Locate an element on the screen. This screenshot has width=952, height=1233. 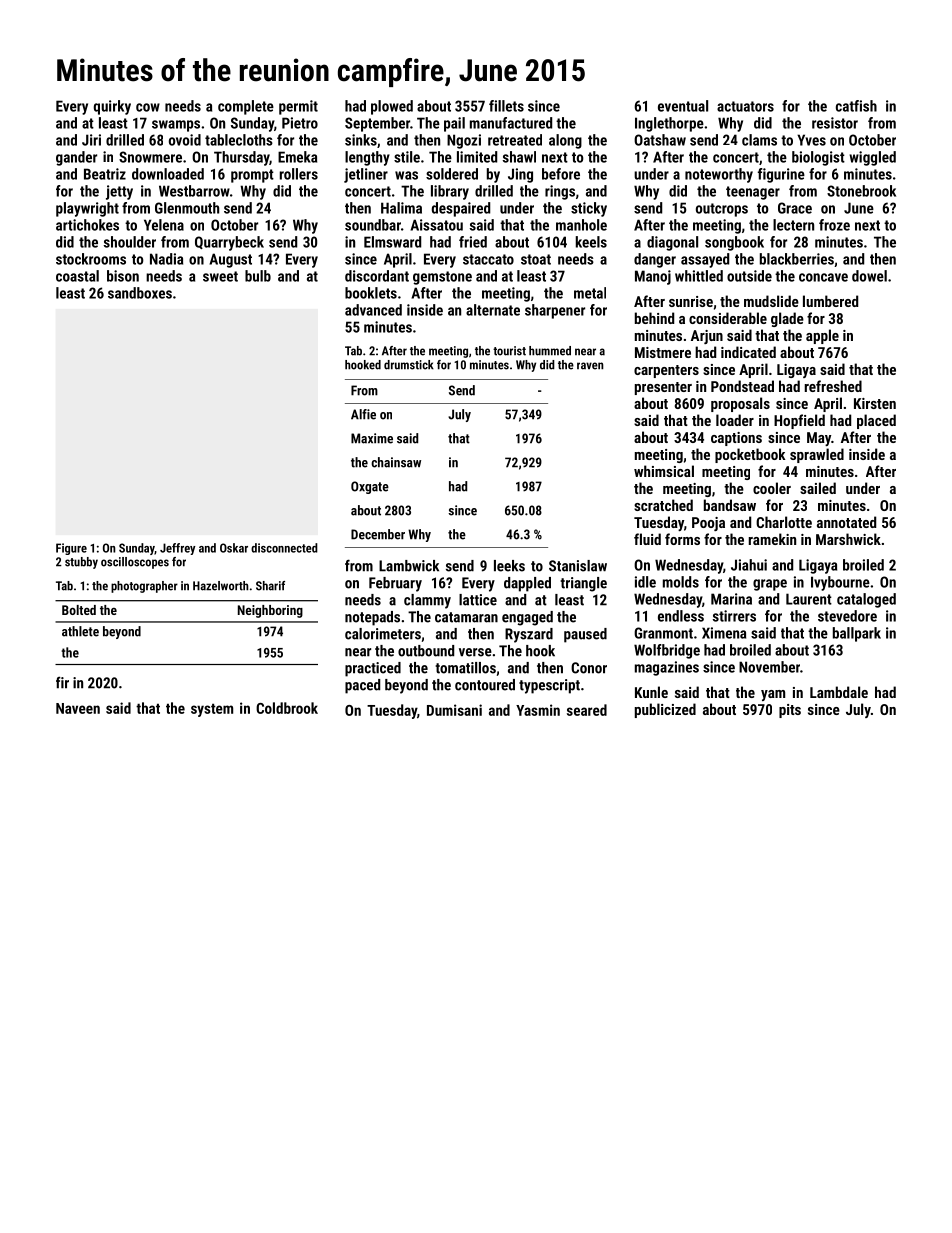
Stonebrook is located at coordinates (861, 191).
